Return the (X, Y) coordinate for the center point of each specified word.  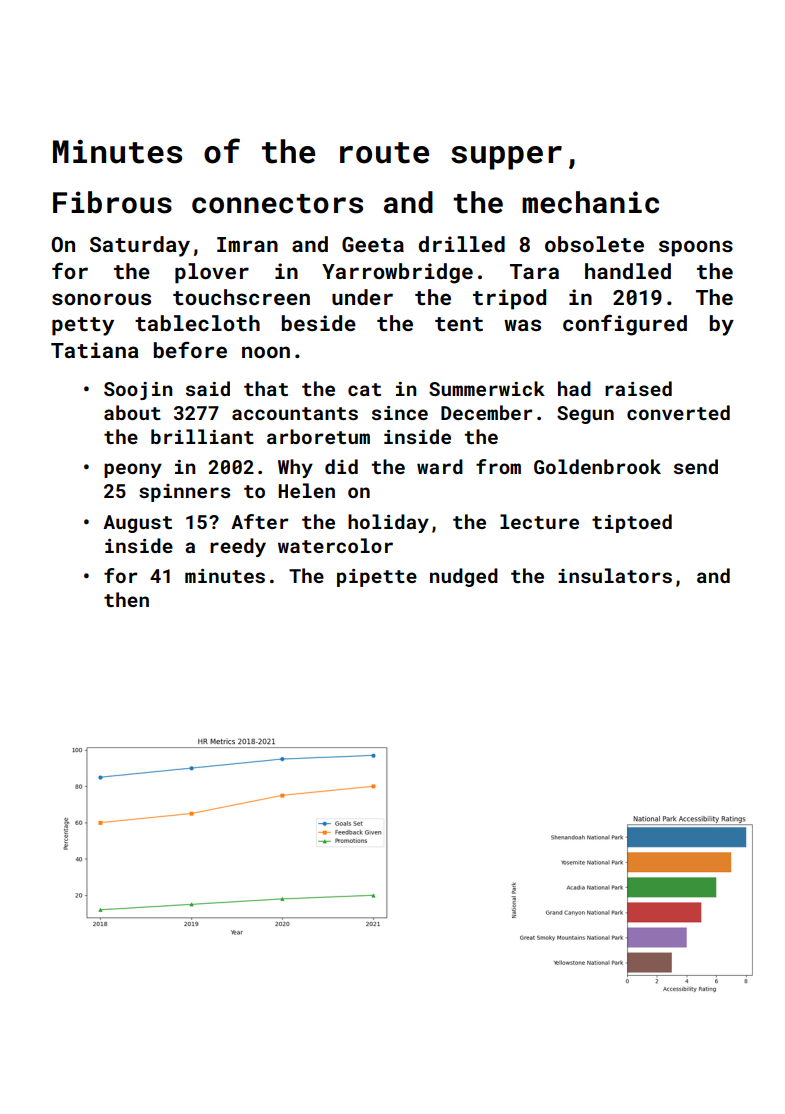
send (696, 466)
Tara (534, 271)
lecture (539, 521)
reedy (238, 547)
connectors (277, 204)
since (400, 413)
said (208, 388)
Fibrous (112, 202)
